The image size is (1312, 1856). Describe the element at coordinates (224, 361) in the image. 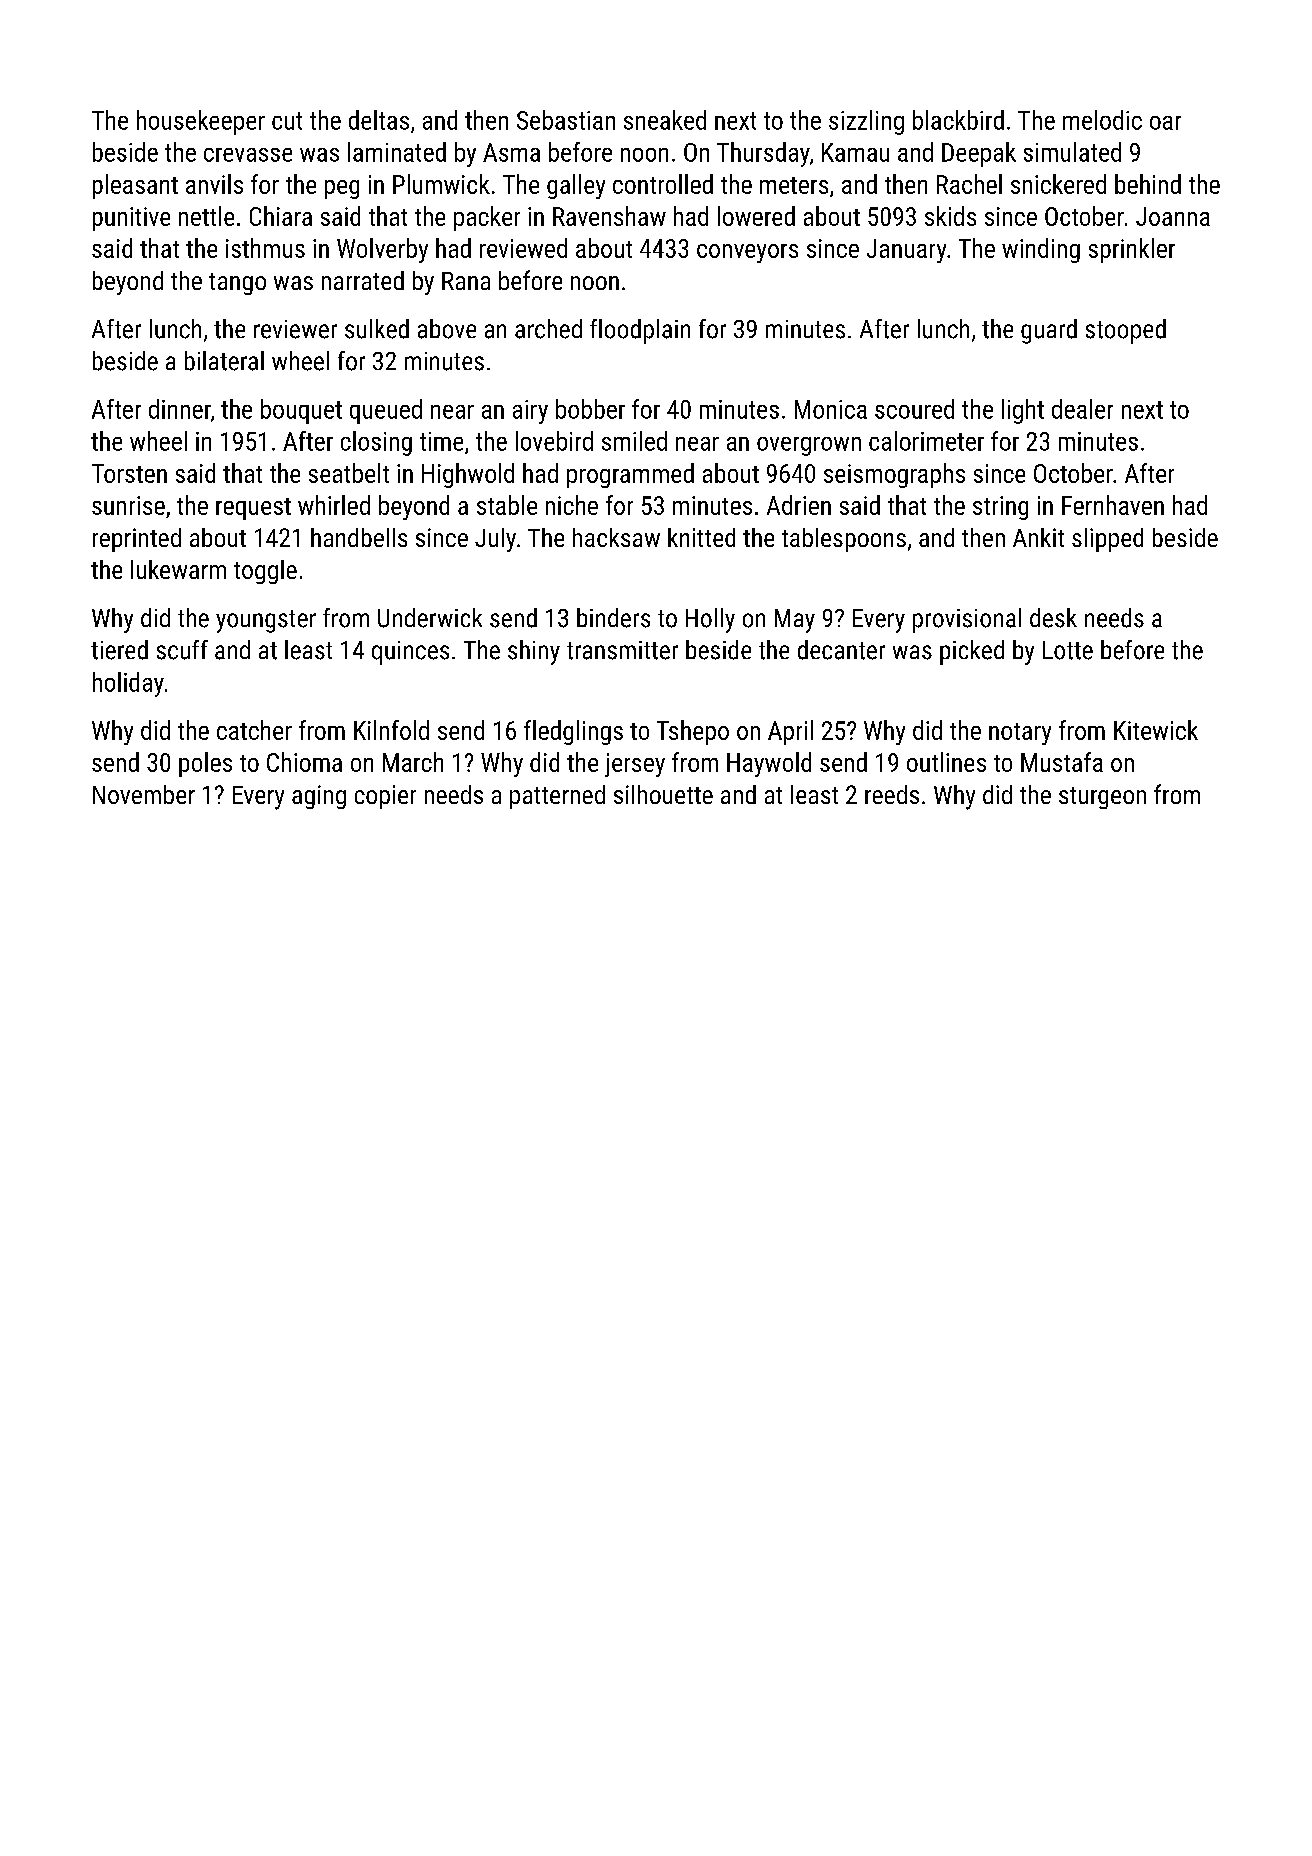

I see `bilateral` at that location.
